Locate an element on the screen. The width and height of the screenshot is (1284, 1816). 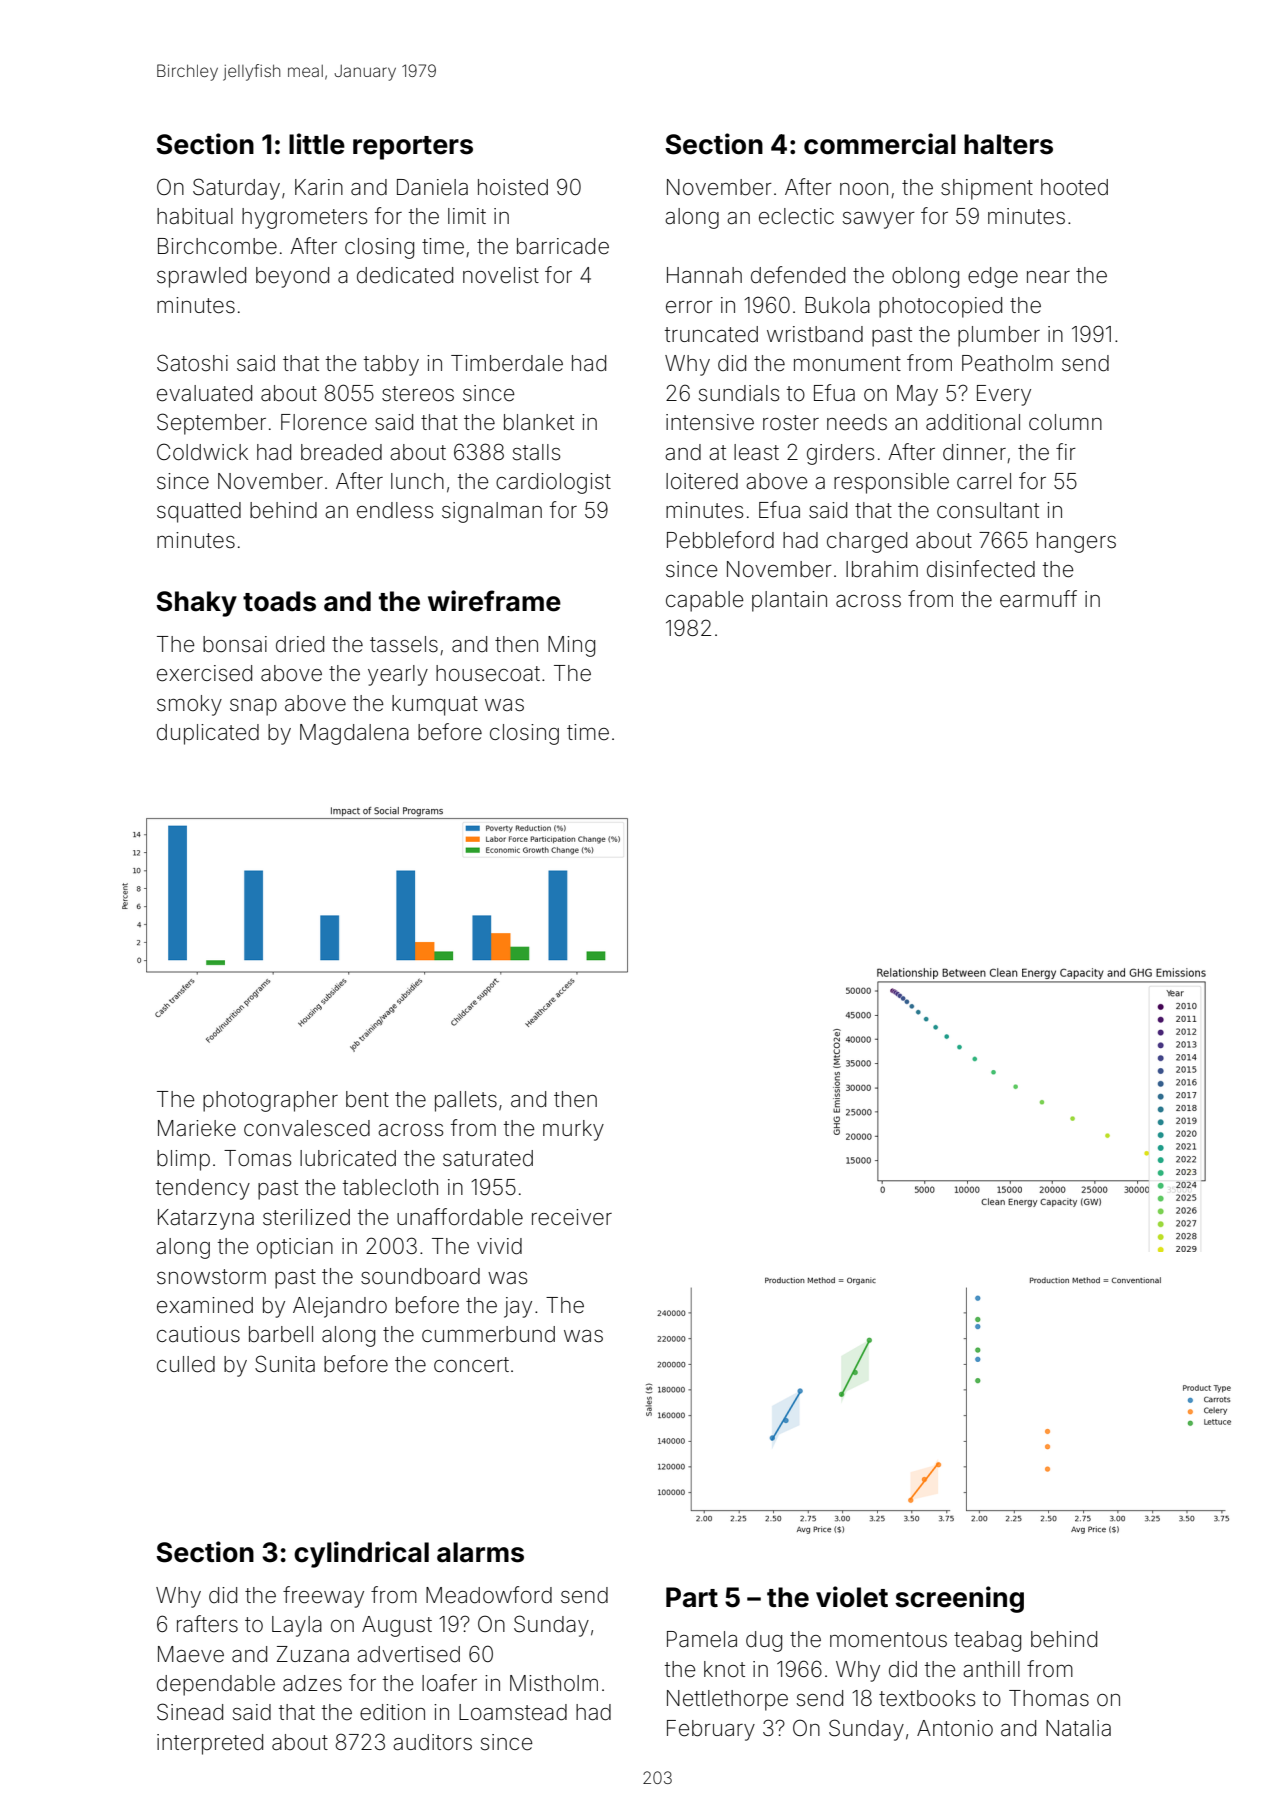
kumquat is located at coordinates (435, 705).
